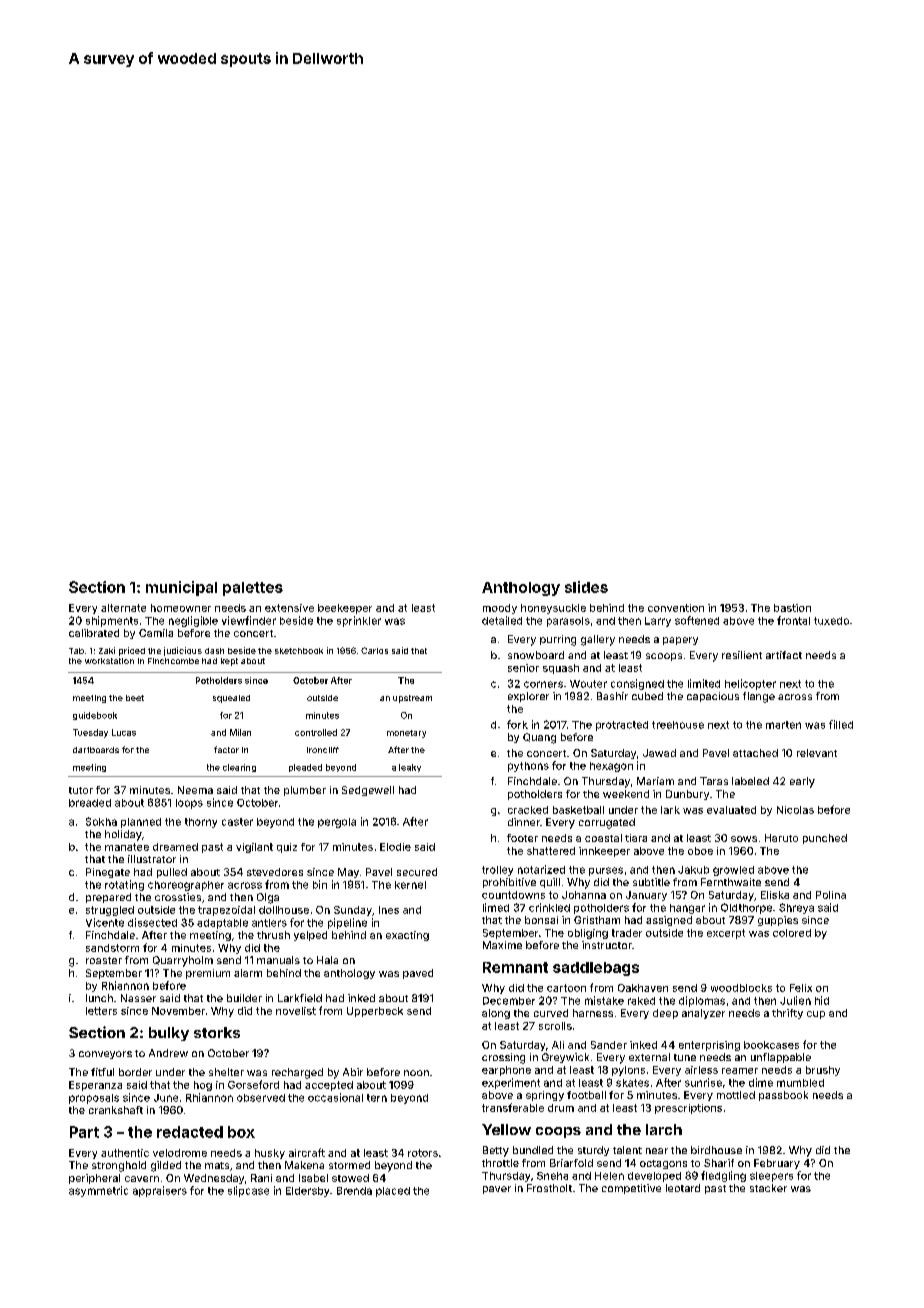 The height and width of the screenshot is (1308, 924). Describe the element at coordinates (104, 960) in the screenshot. I see `roaster` at that location.
